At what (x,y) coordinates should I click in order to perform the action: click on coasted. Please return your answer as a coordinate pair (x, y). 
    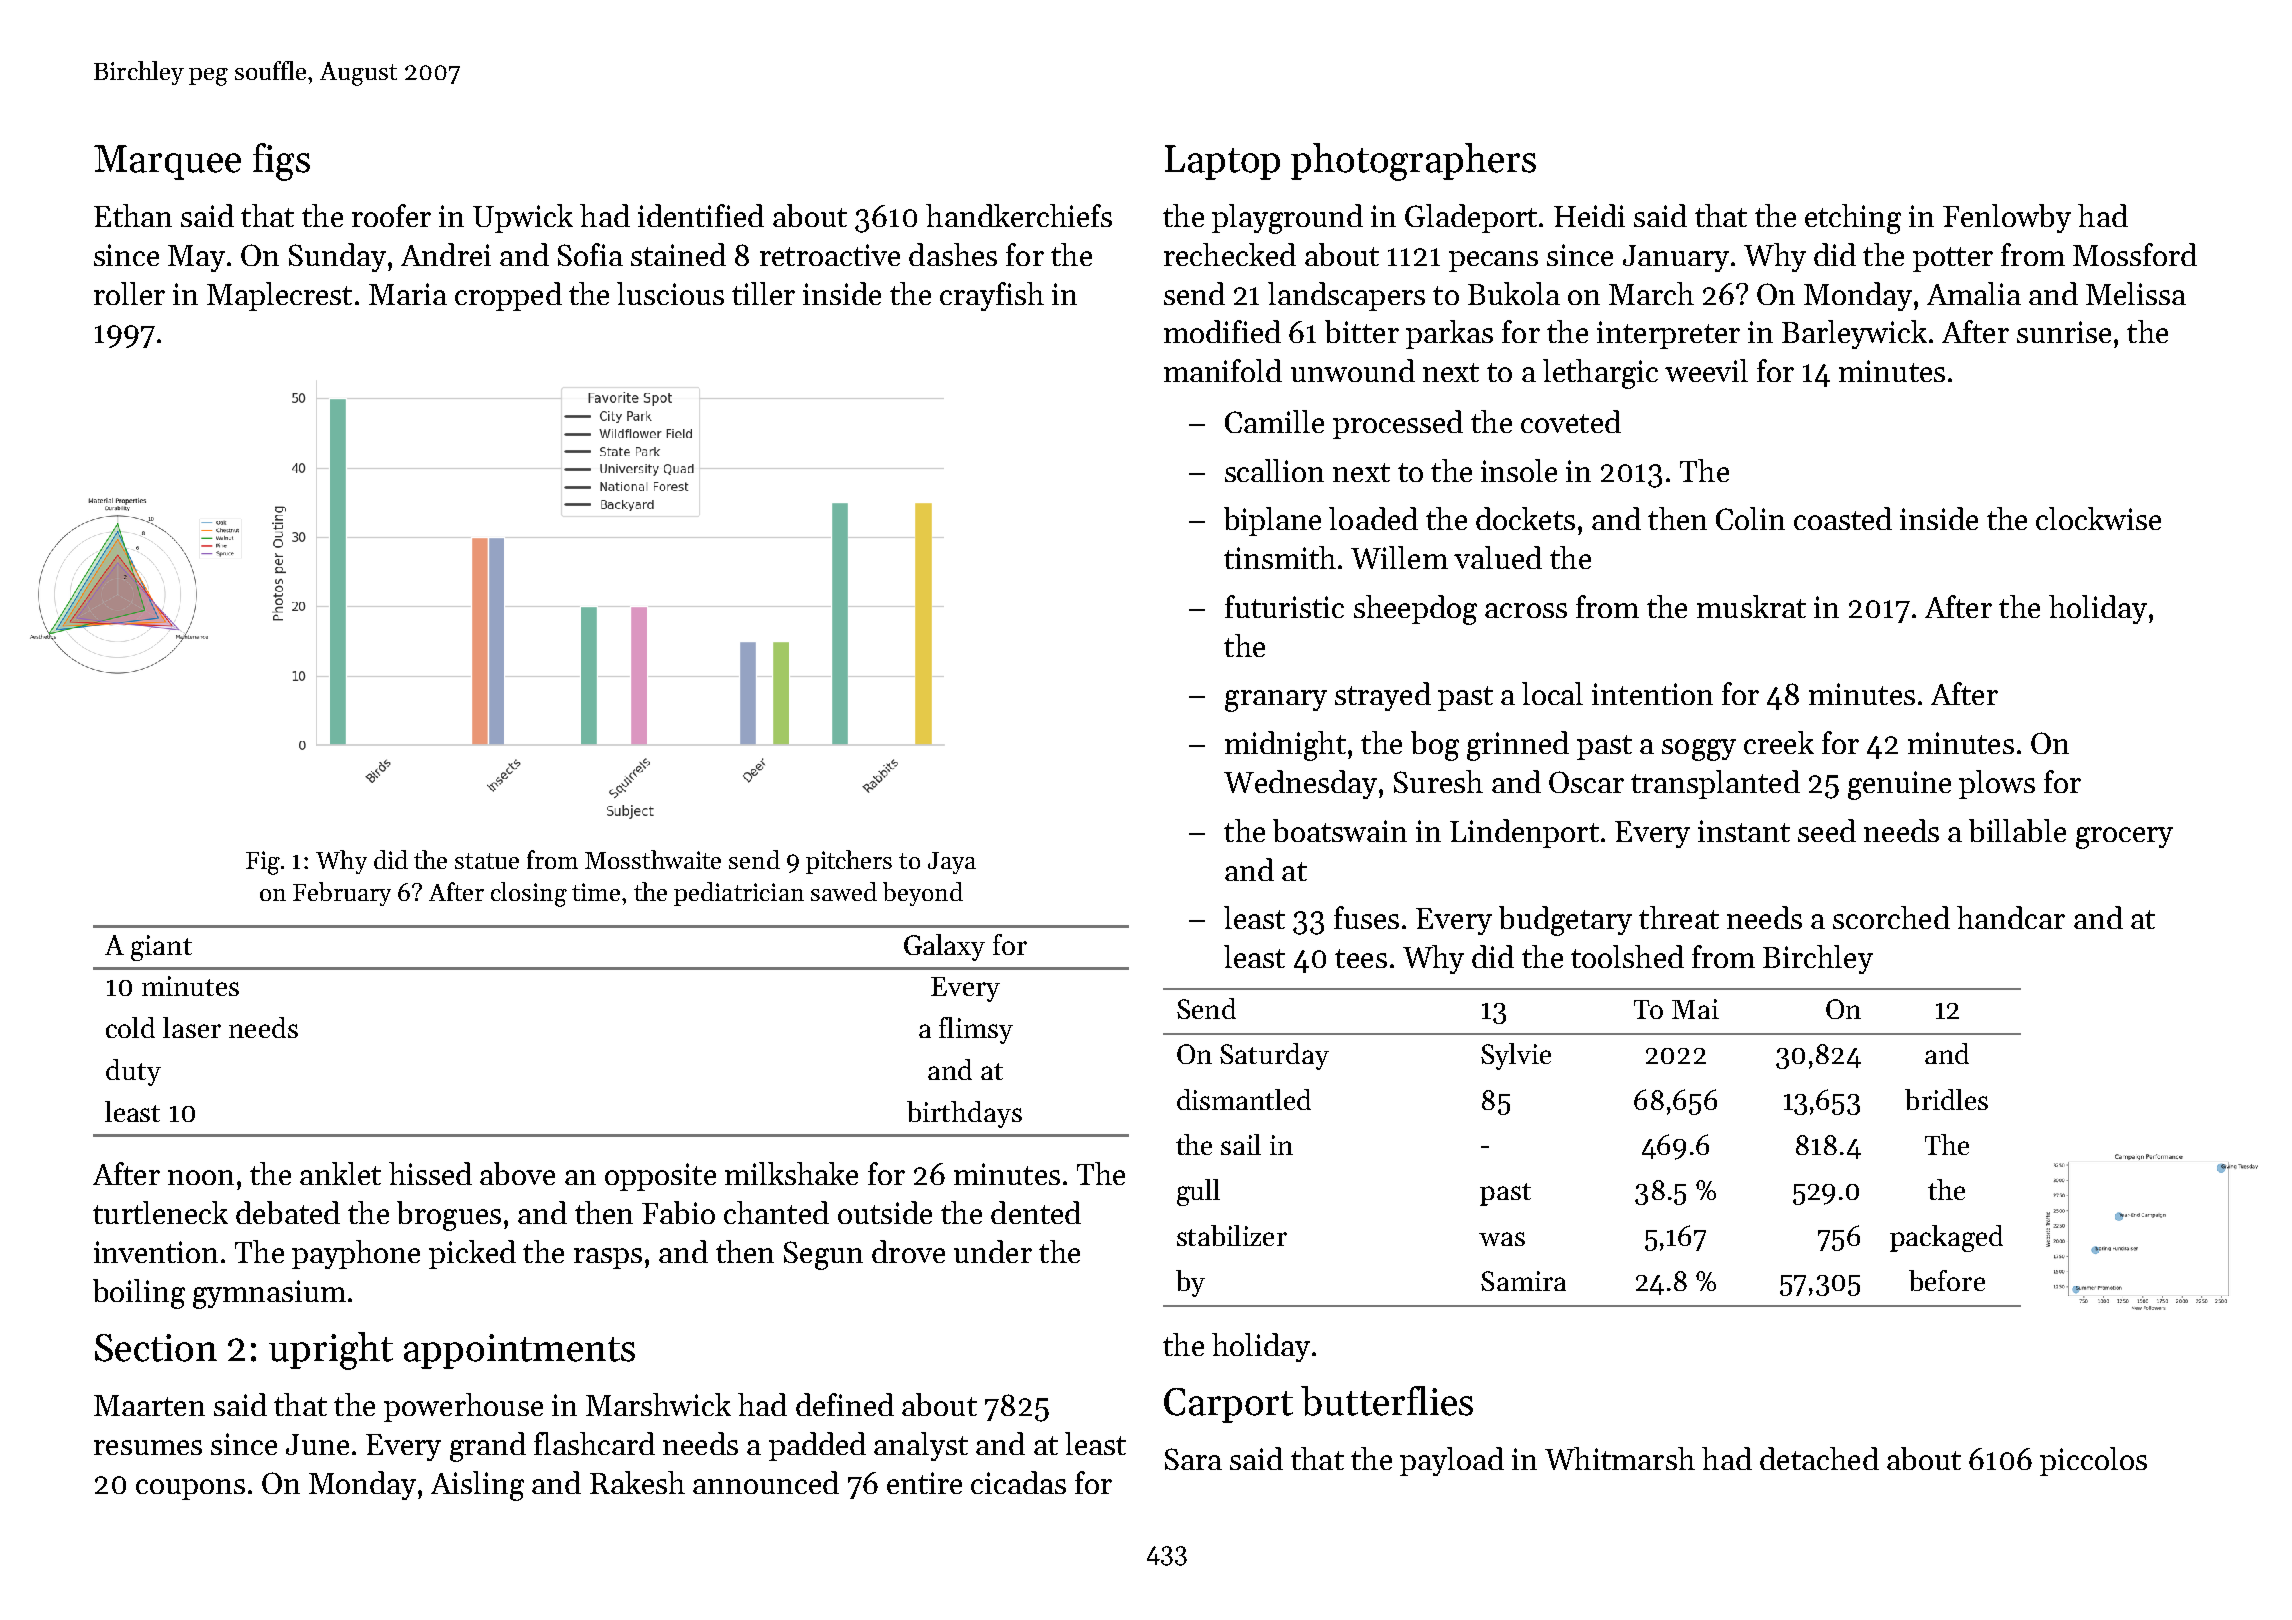
    Looking at the image, I should click on (1843, 518).
